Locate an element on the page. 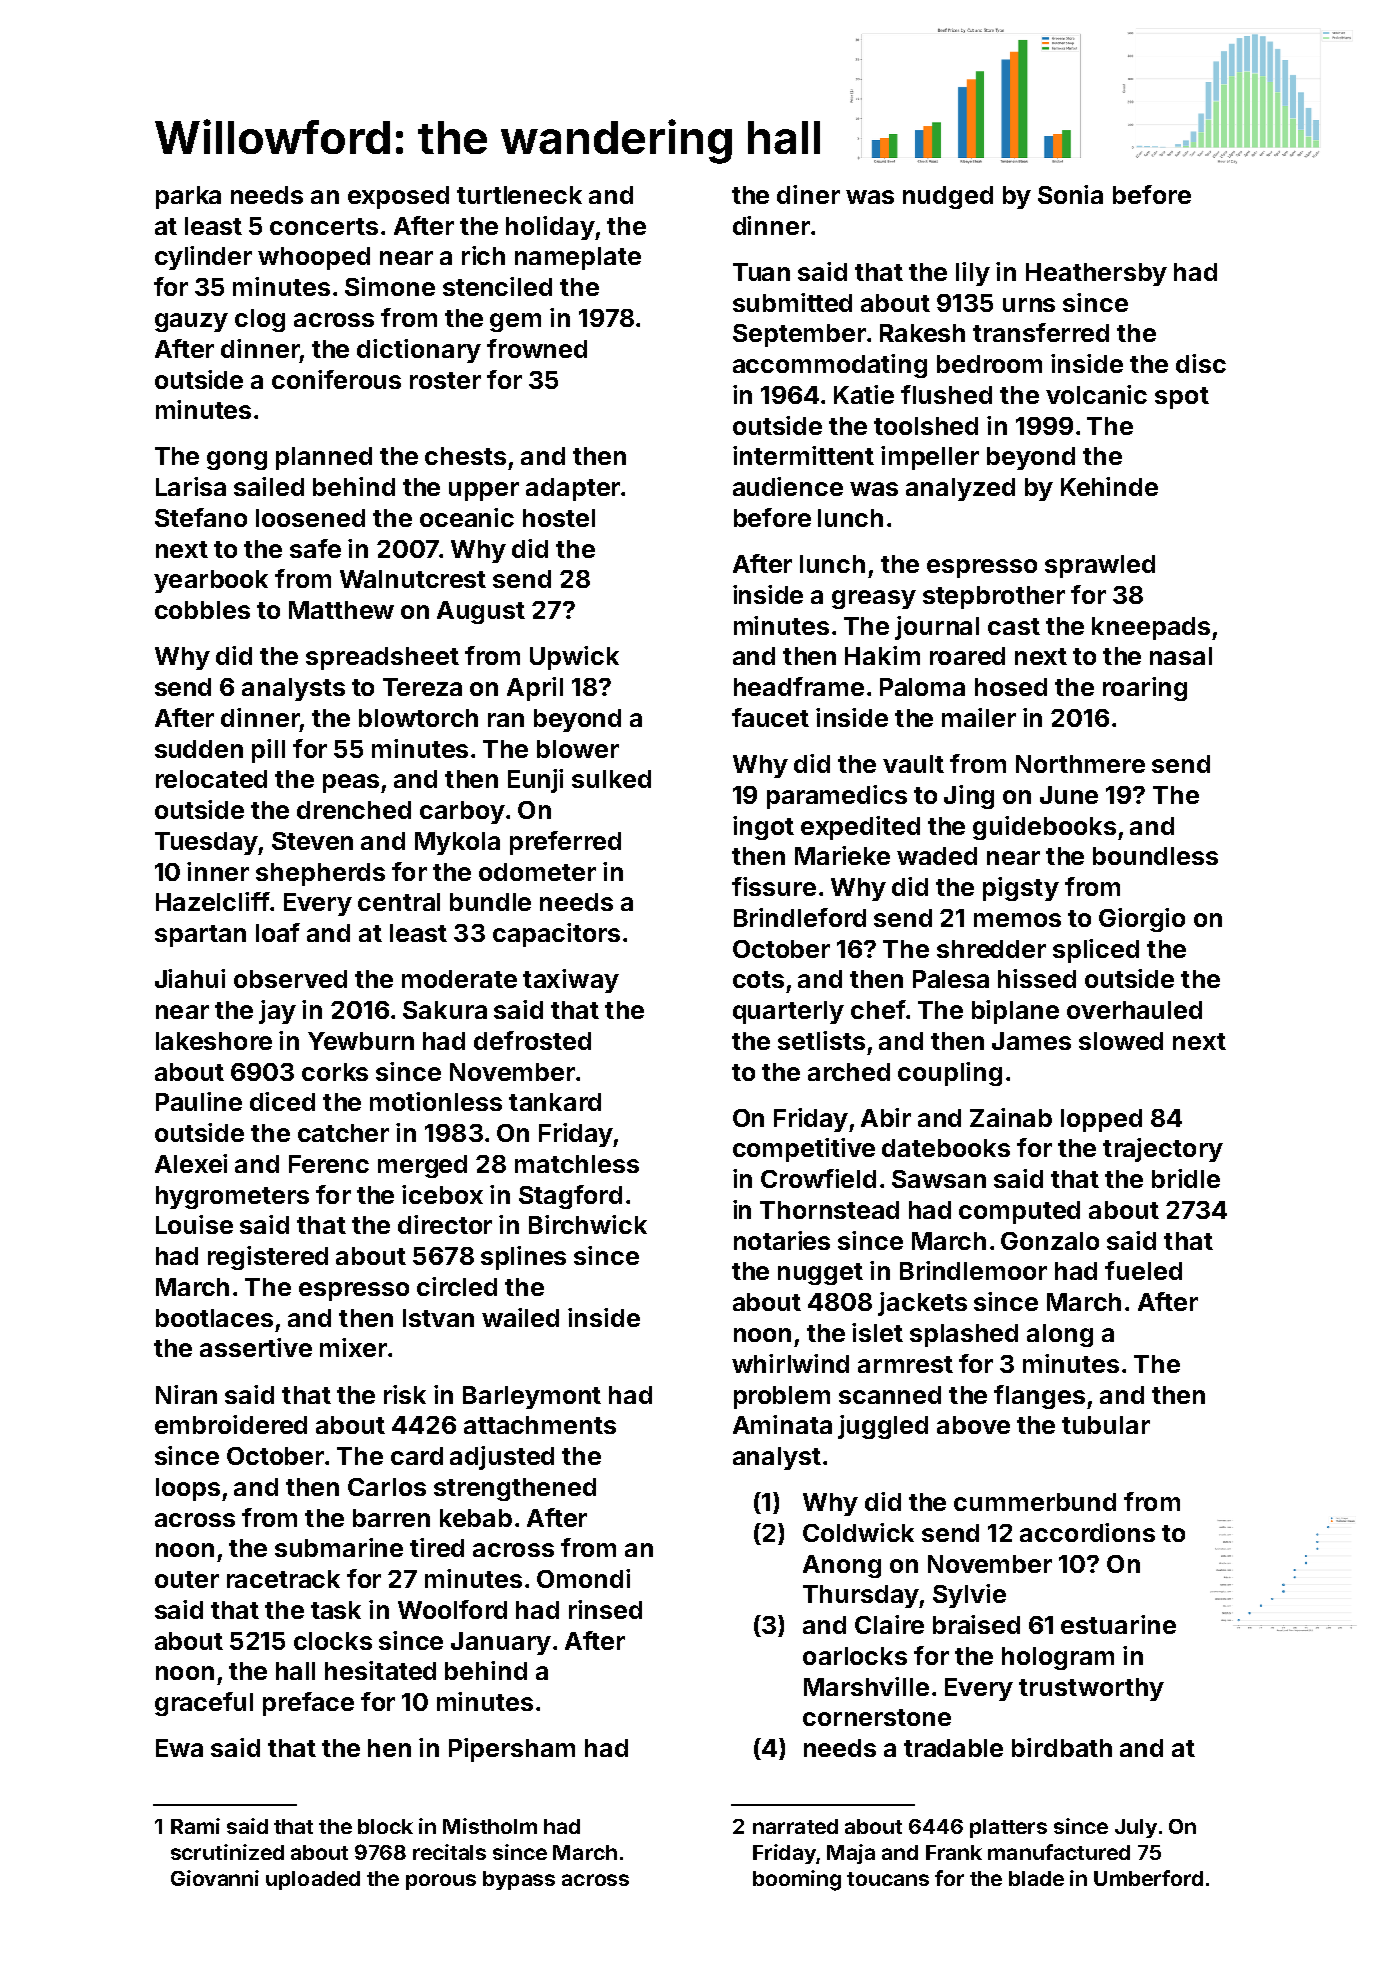 This image has width=1386, height=1969. bypass is located at coordinates (519, 1880).
